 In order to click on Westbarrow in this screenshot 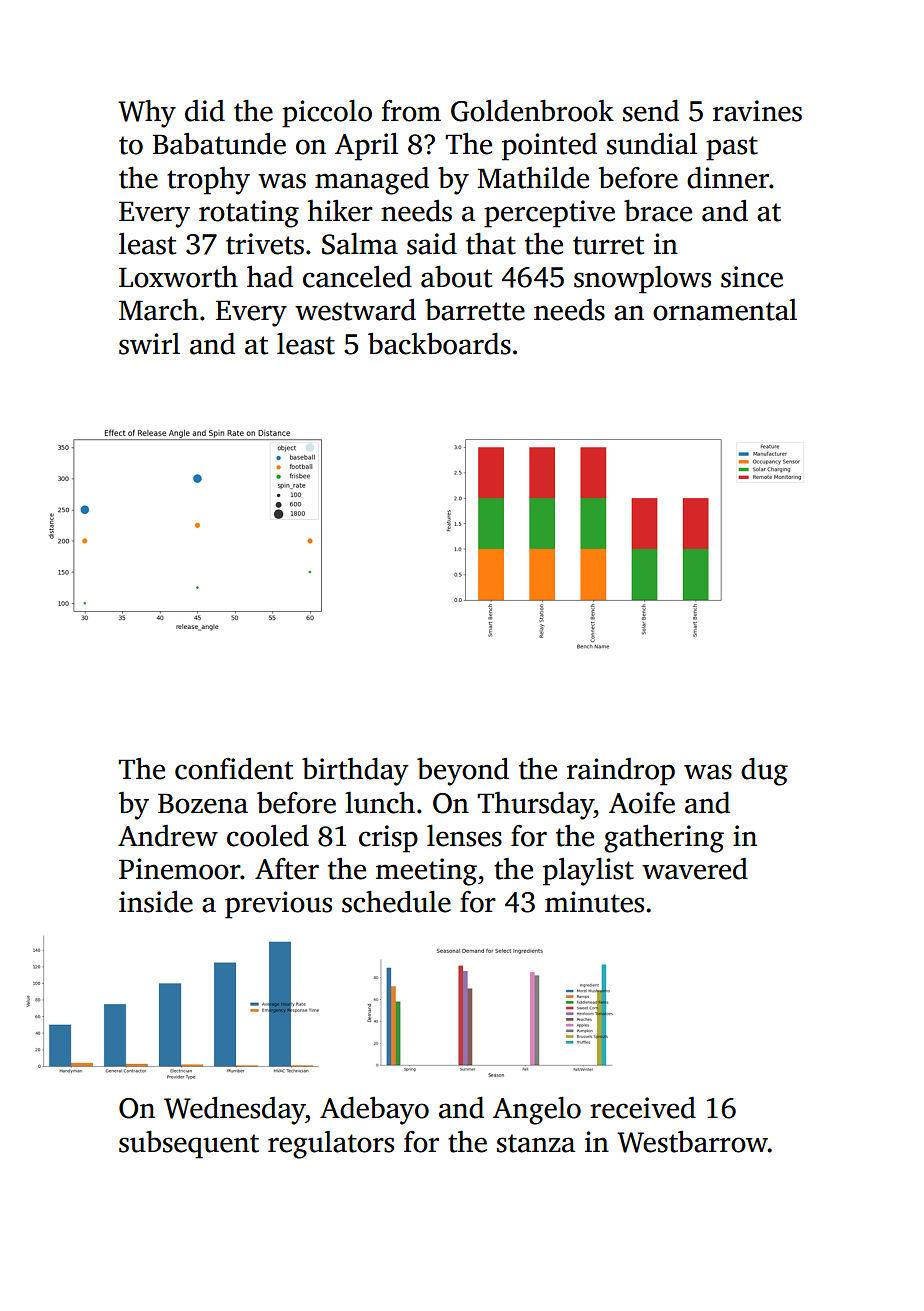, I will do `click(692, 1142)`.
